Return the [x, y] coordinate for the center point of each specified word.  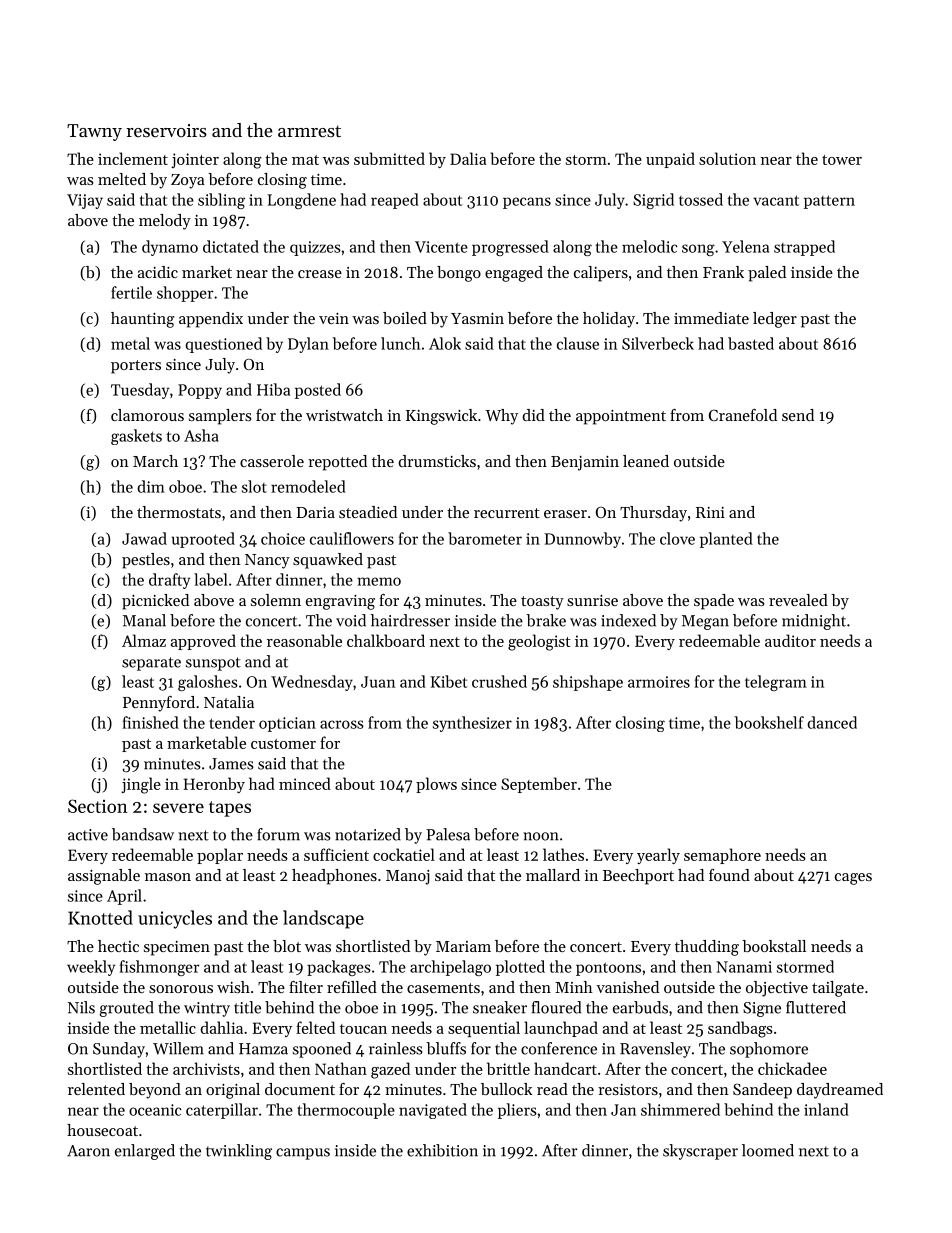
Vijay [85, 201]
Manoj [408, 877]
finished [151, 722]
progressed [510, 248]
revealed [798, 600]
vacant [776, 200]
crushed [499, 681]
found [729, 875]
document [300, 1089]
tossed [701, 199]
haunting [143, 320]
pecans [527, 203]
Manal [144, 620]
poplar [220, 856]
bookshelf [769, 722]
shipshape [588, 683]
